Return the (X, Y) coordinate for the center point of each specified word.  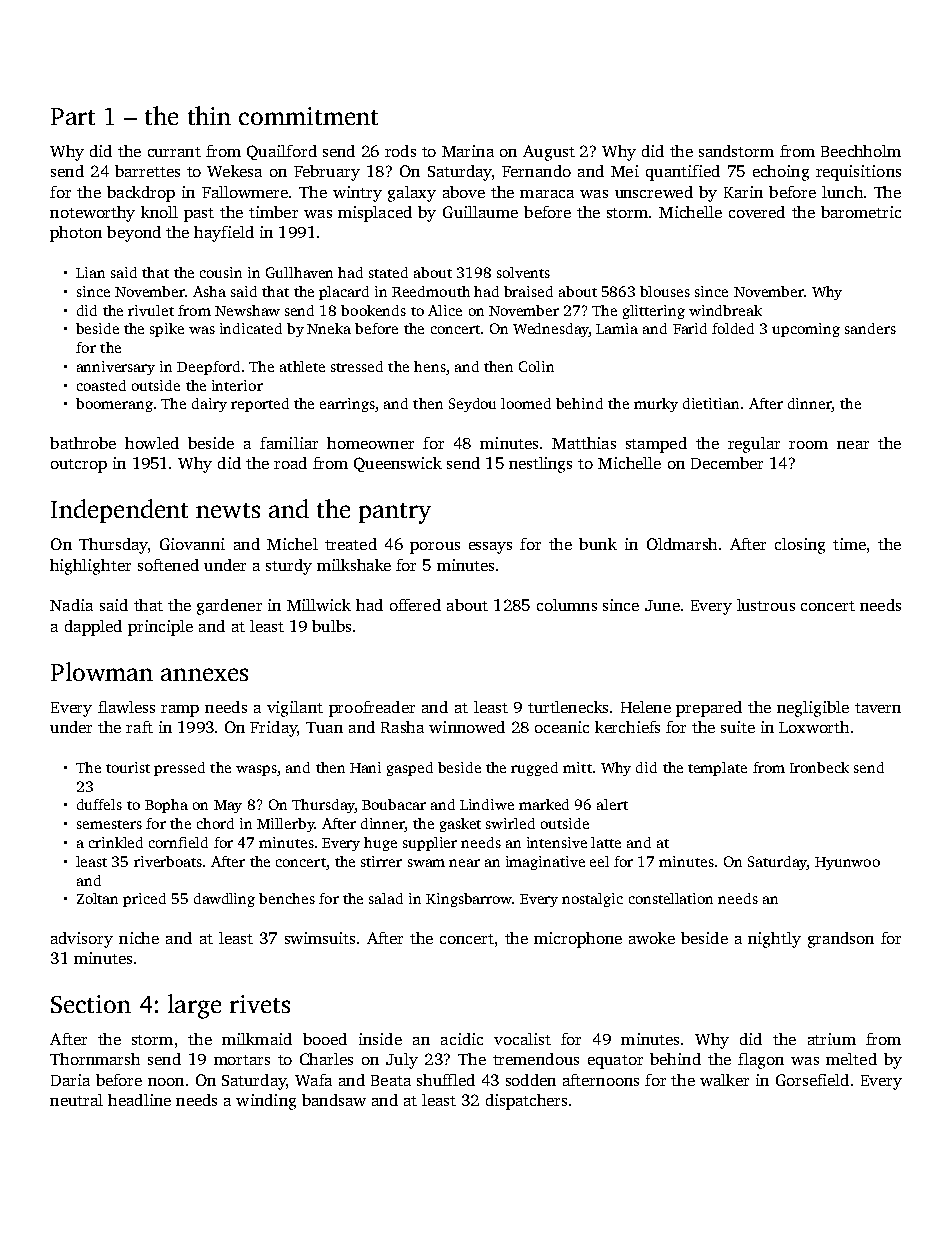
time (849, 544)
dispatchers (526, 1102)
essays (490, 548)
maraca (547, 194)
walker (724, 1080)
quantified (683, 173)
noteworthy (92, 214)
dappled (93, 628)
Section (91, 1004)
